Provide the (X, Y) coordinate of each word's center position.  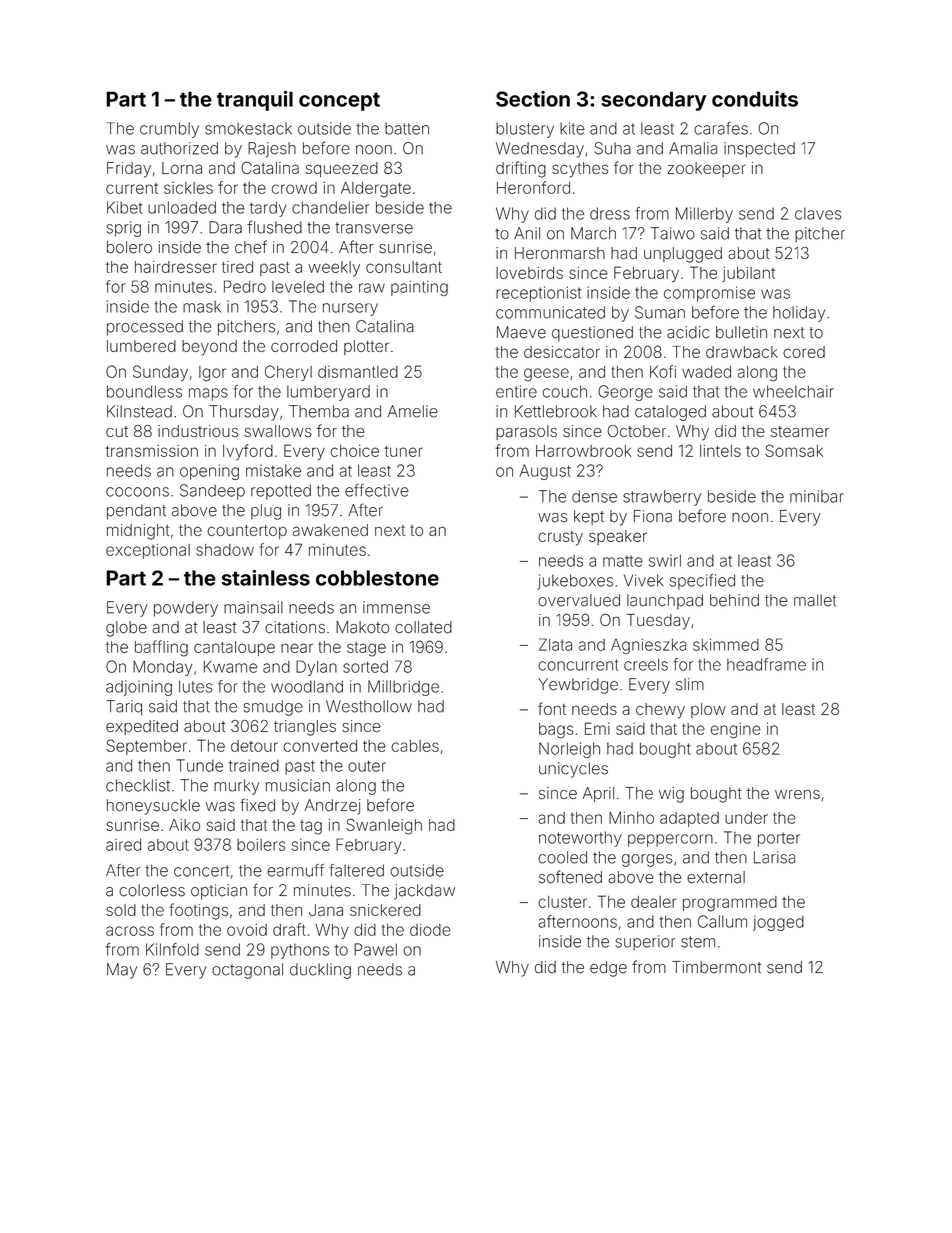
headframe (766, 664)
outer (367, 766)
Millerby (704, 215)
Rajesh (272, 150)
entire (516, 391)
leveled (298, 287)
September (146, 747)
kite (572, 128)
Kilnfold (172, 949)
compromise (709, 294)
